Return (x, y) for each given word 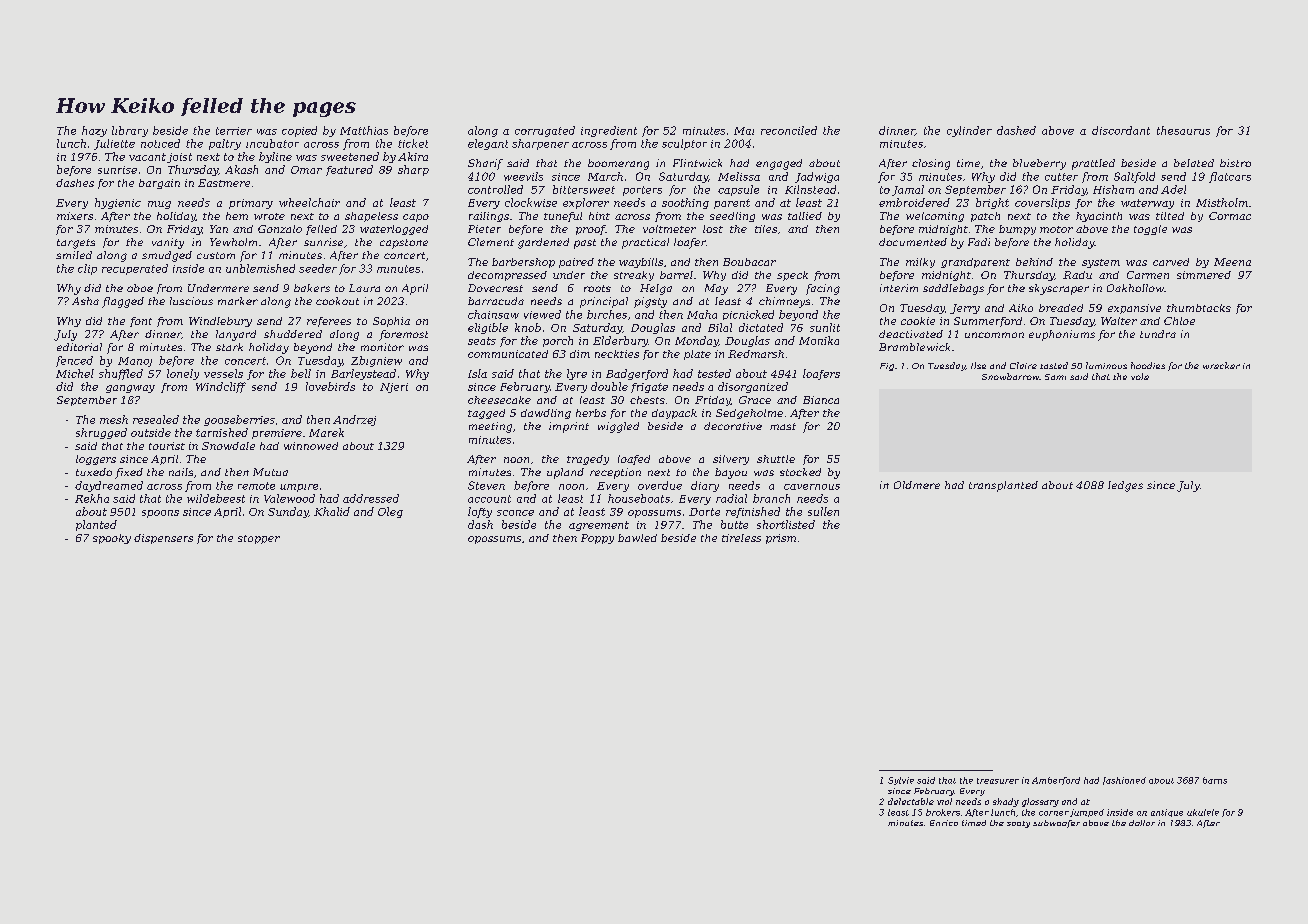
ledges (1125, 486)
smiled (74, 255)
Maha (702, 314)
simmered (1204, 275)
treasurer (998, 781)
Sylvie (901, 781)
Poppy (597, 539)
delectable (911, 801)
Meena (1232, 262)
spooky (112, 539)
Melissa (739, 176)
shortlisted (786, 524)
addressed (371, 498)
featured (349, 170)
